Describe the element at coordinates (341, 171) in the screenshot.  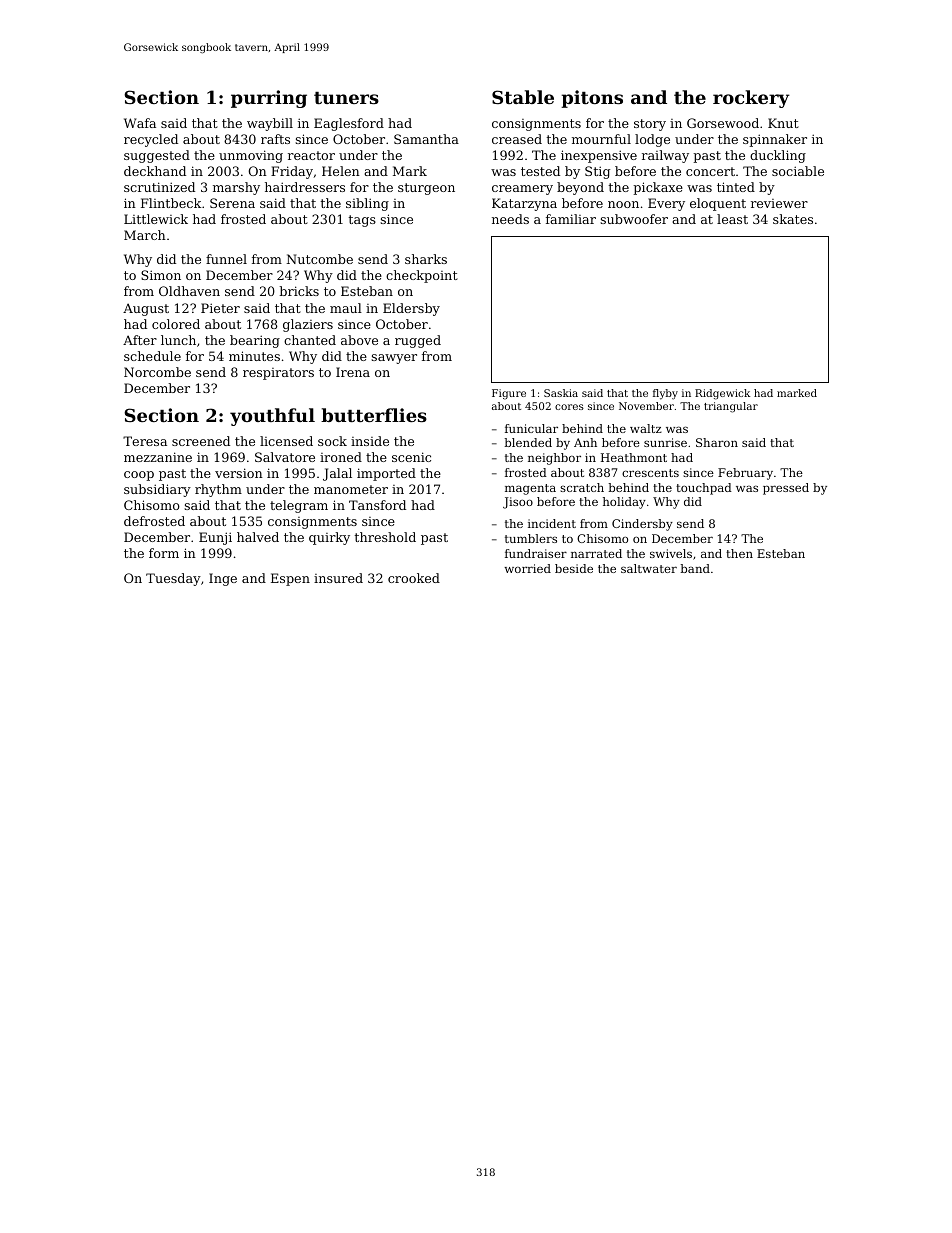
I see `Helen` at that location.
